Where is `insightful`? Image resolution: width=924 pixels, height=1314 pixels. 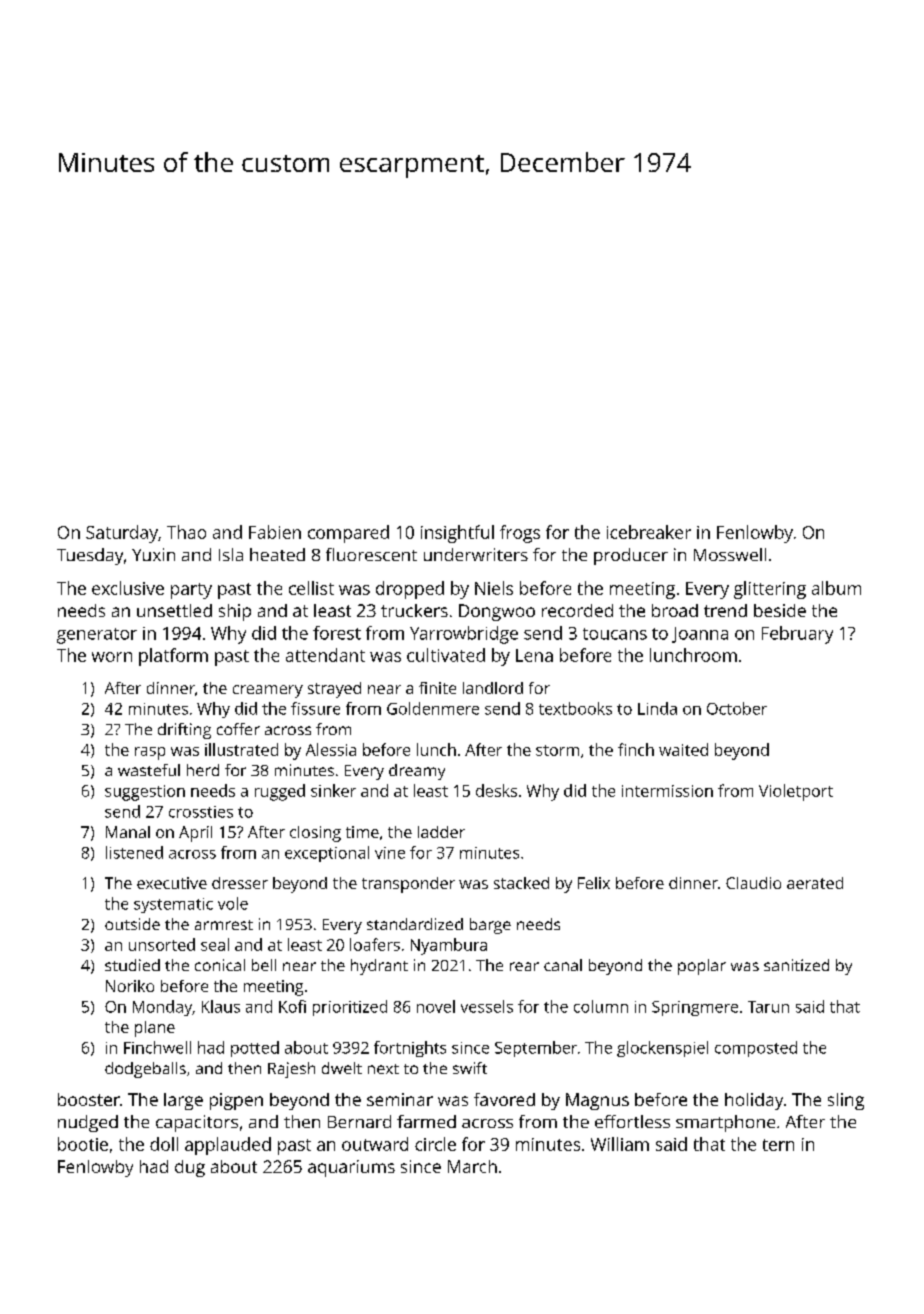 insightful is located at coordinates (457, 534).
